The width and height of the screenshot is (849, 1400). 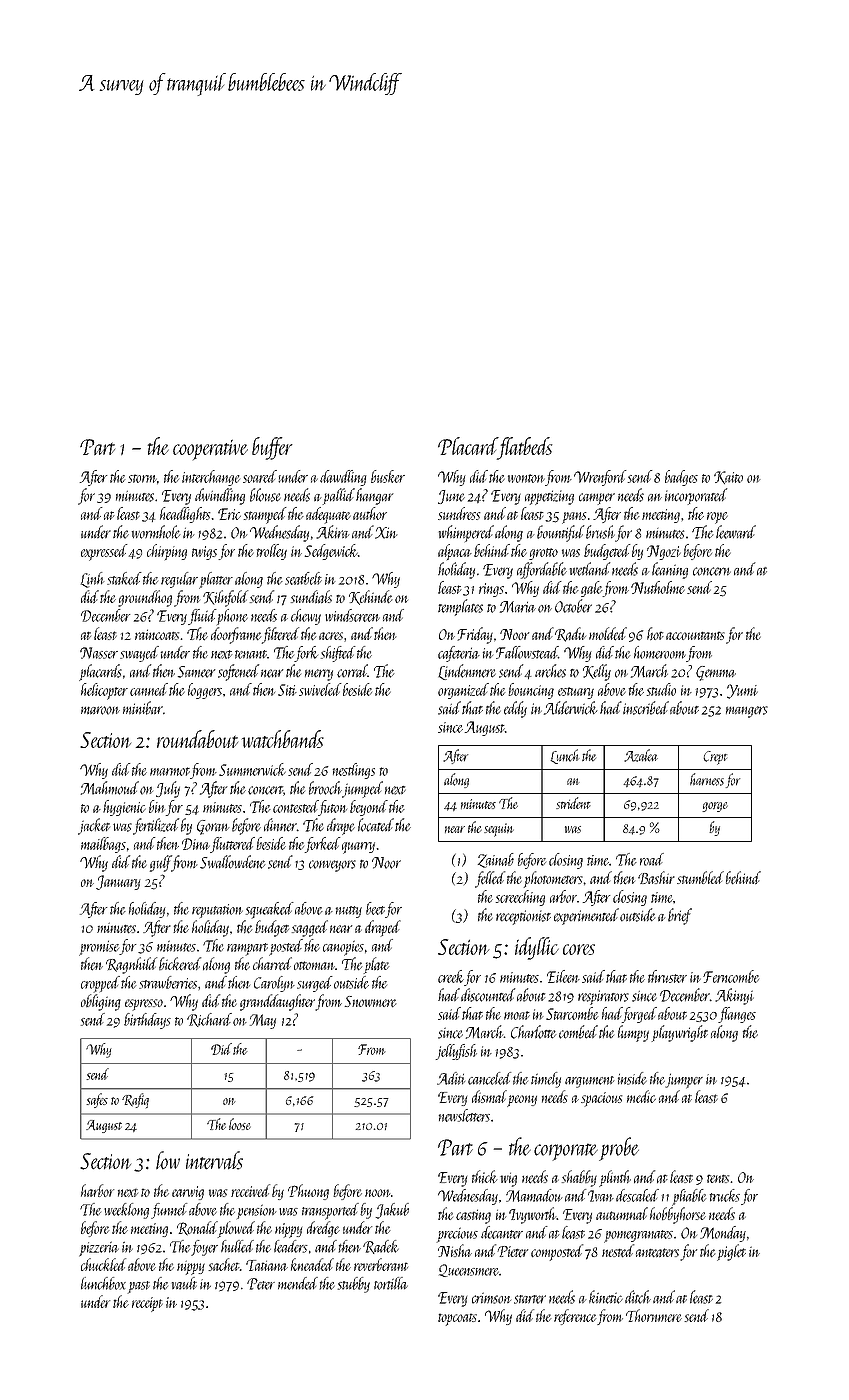 What do you see at coordinates (681, 478) in the screenshot?
I see `badges` at bounding box center [681, 478].
